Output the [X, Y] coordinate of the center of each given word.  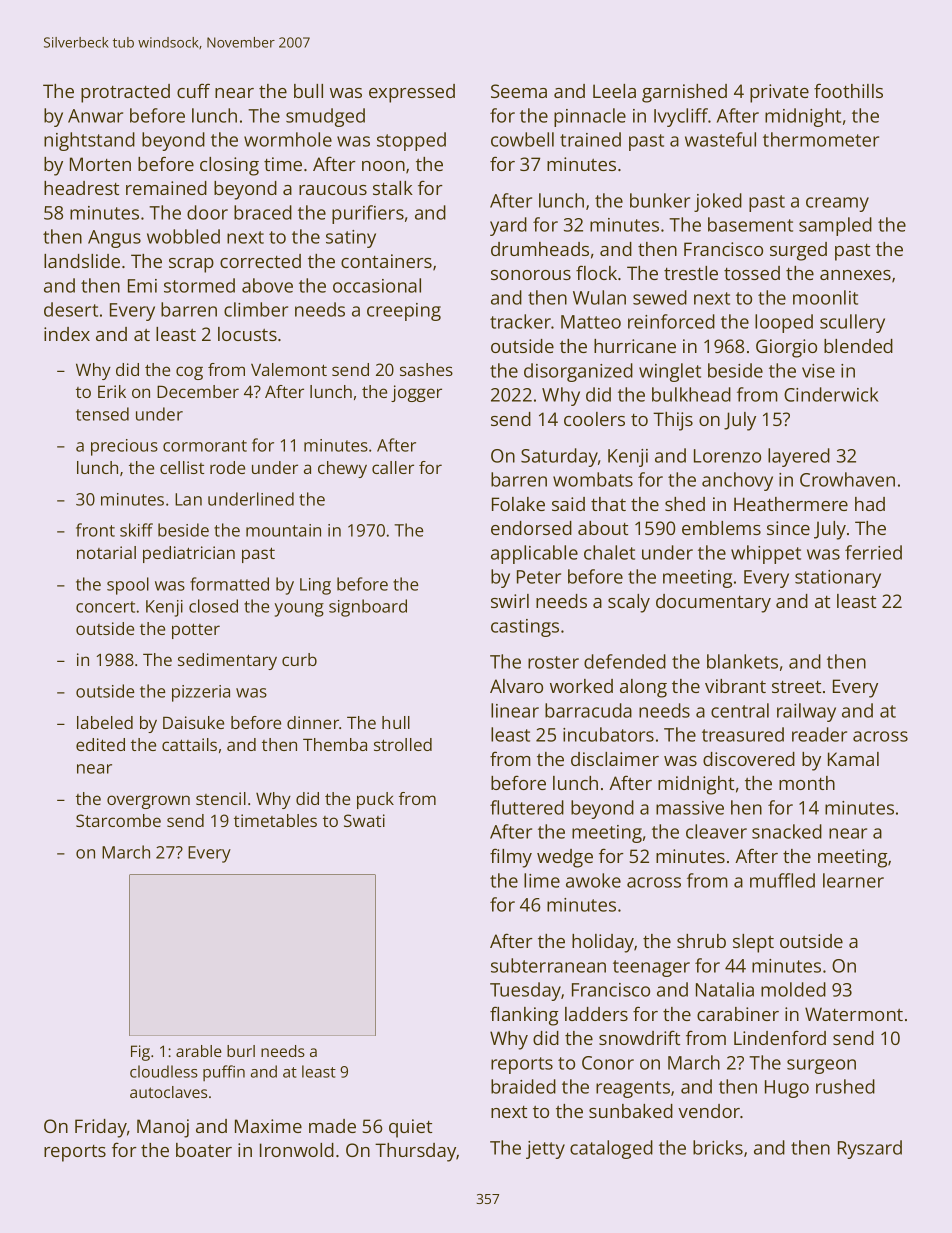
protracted [125, 93]
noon [383, 166]
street [796, 687]
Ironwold [297, 1150]
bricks [718, 1147]
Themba [335, 744]
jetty [545, 1150]
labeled [105, 722]
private [779, 93]
